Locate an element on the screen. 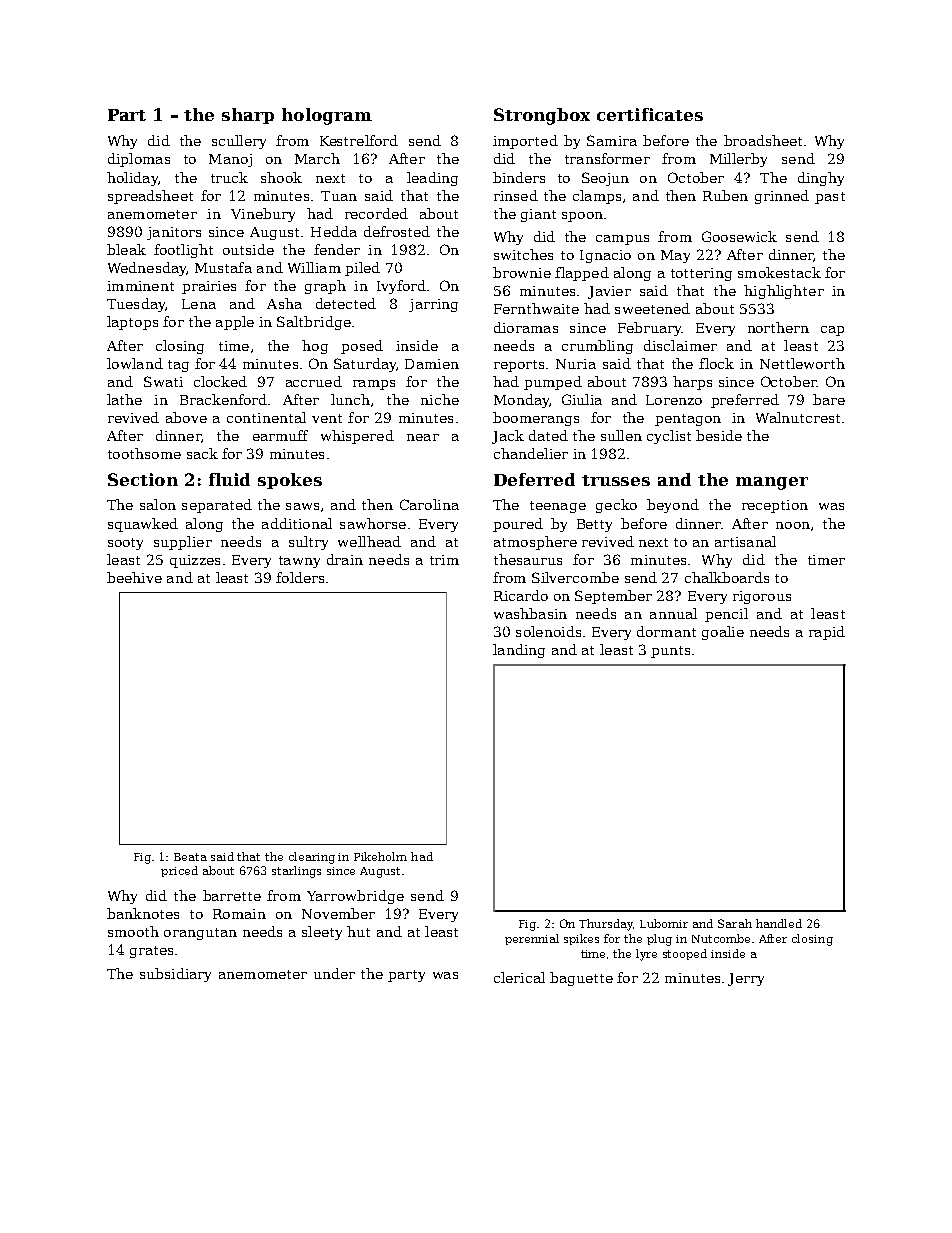 The width and height of the screenshot is (952, 1233). folders is located at coordinates (300, 577).
